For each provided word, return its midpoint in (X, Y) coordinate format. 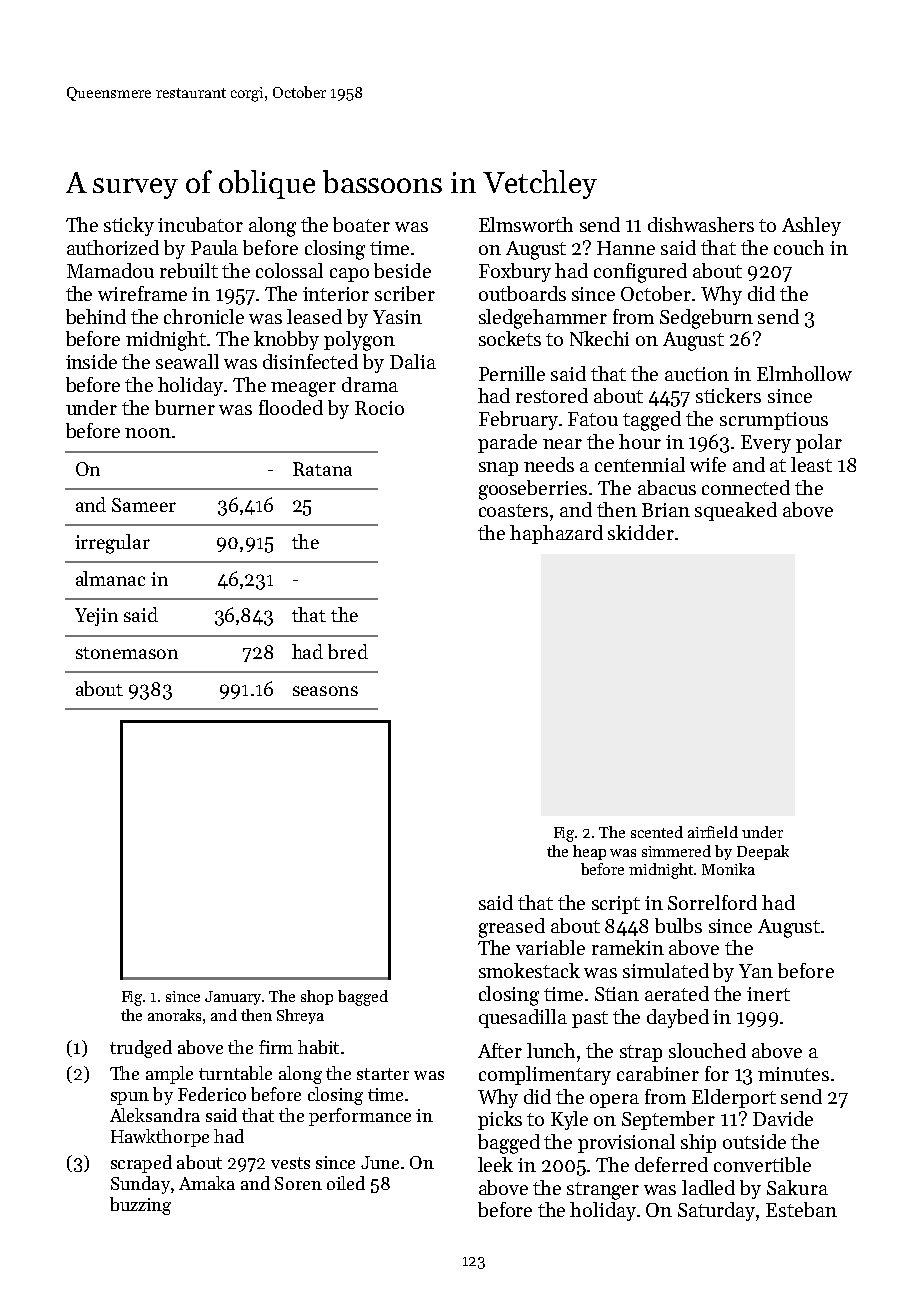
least (811, 464)
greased (512, 928)
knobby (286, 340)
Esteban (801, 1209)
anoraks (174, 1015)
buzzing (140, 1206)
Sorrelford (712, 902)
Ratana (322, 469)
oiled (346, 1183)
